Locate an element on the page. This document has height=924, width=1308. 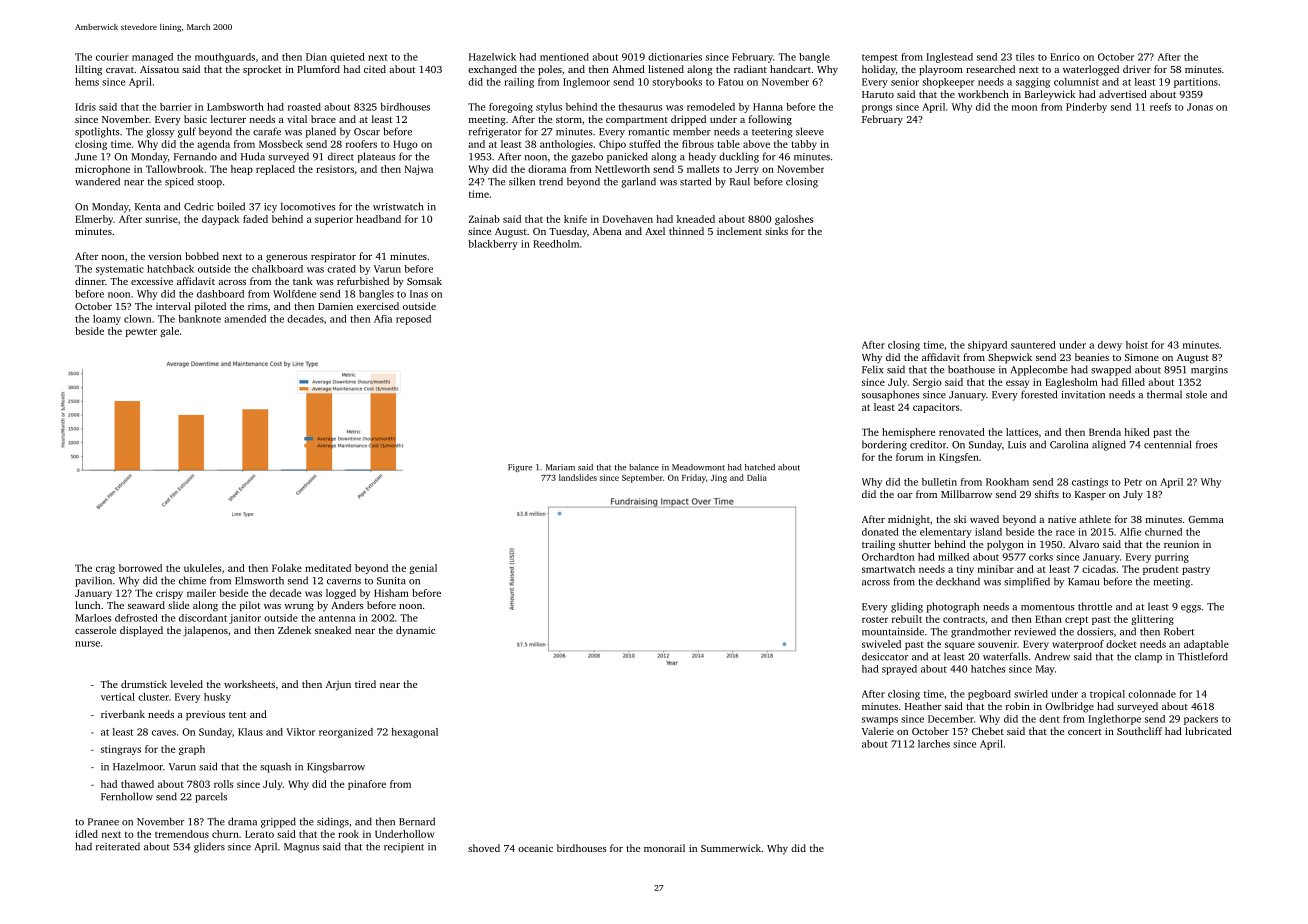
genial is located at coordinates (423, 569).
